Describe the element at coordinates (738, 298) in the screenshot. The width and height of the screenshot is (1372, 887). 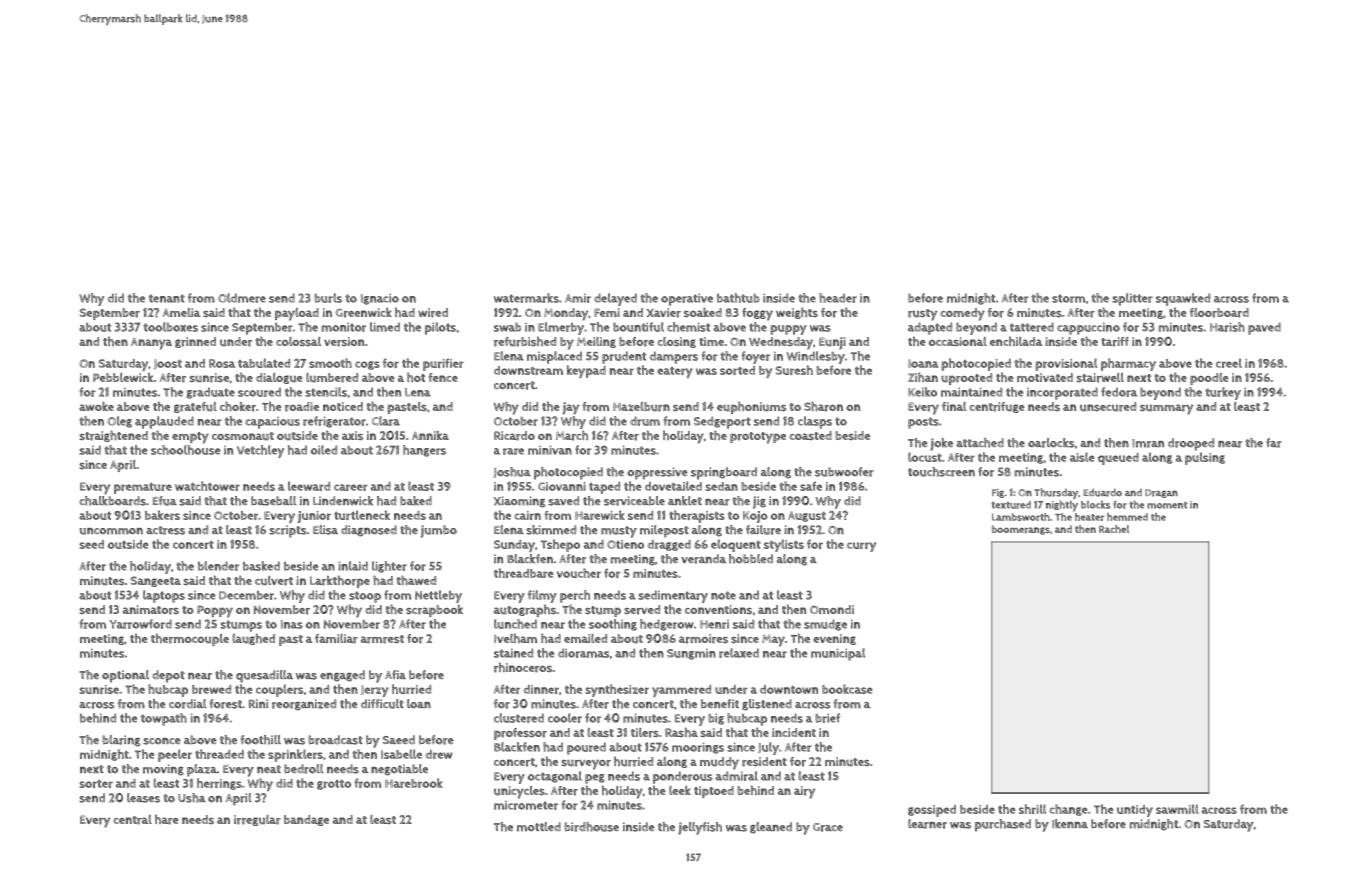
I see `bathtub` at that location.
